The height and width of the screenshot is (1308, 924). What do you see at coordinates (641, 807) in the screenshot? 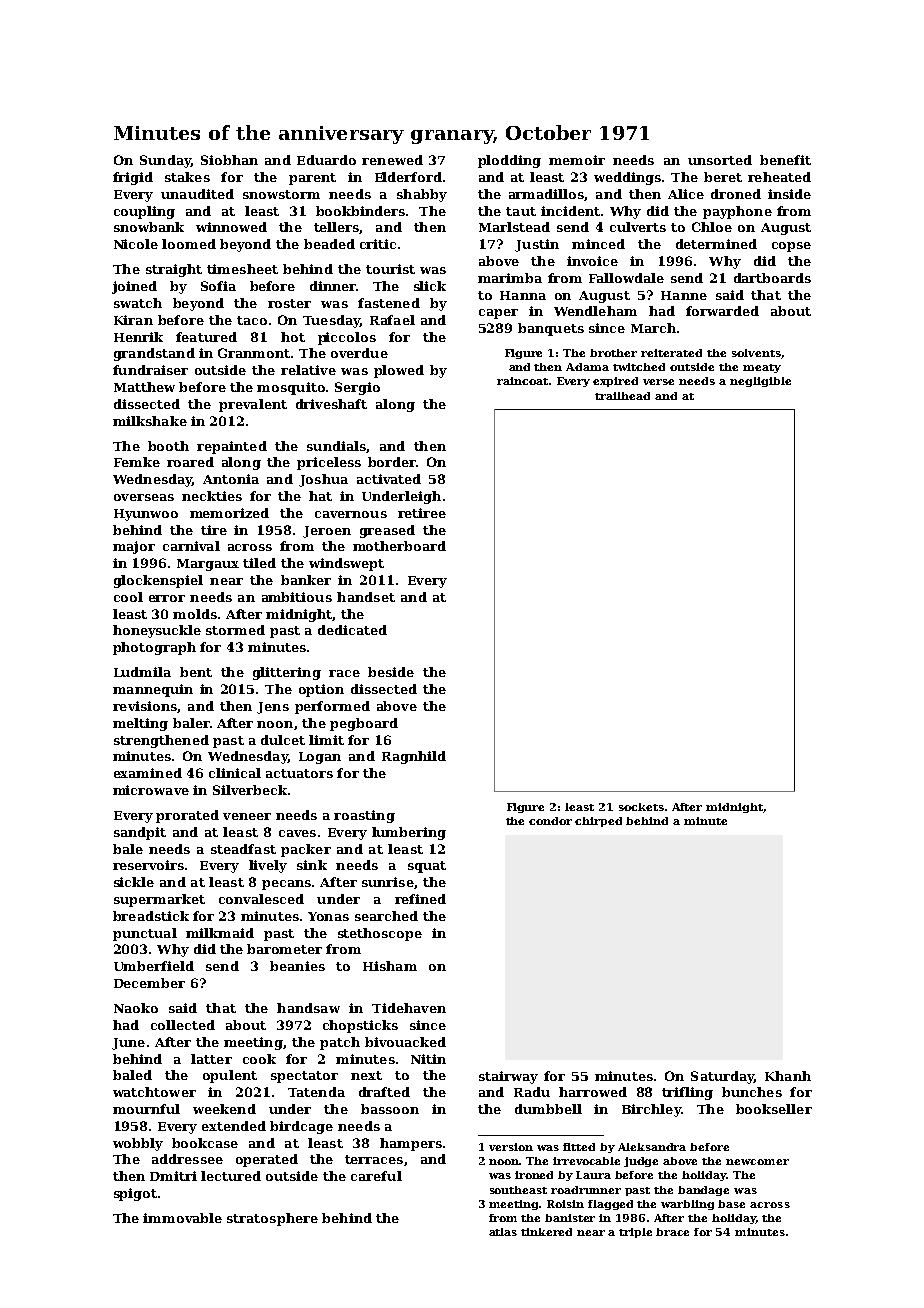
I see `sockets` at bounding box center [641, 807].
